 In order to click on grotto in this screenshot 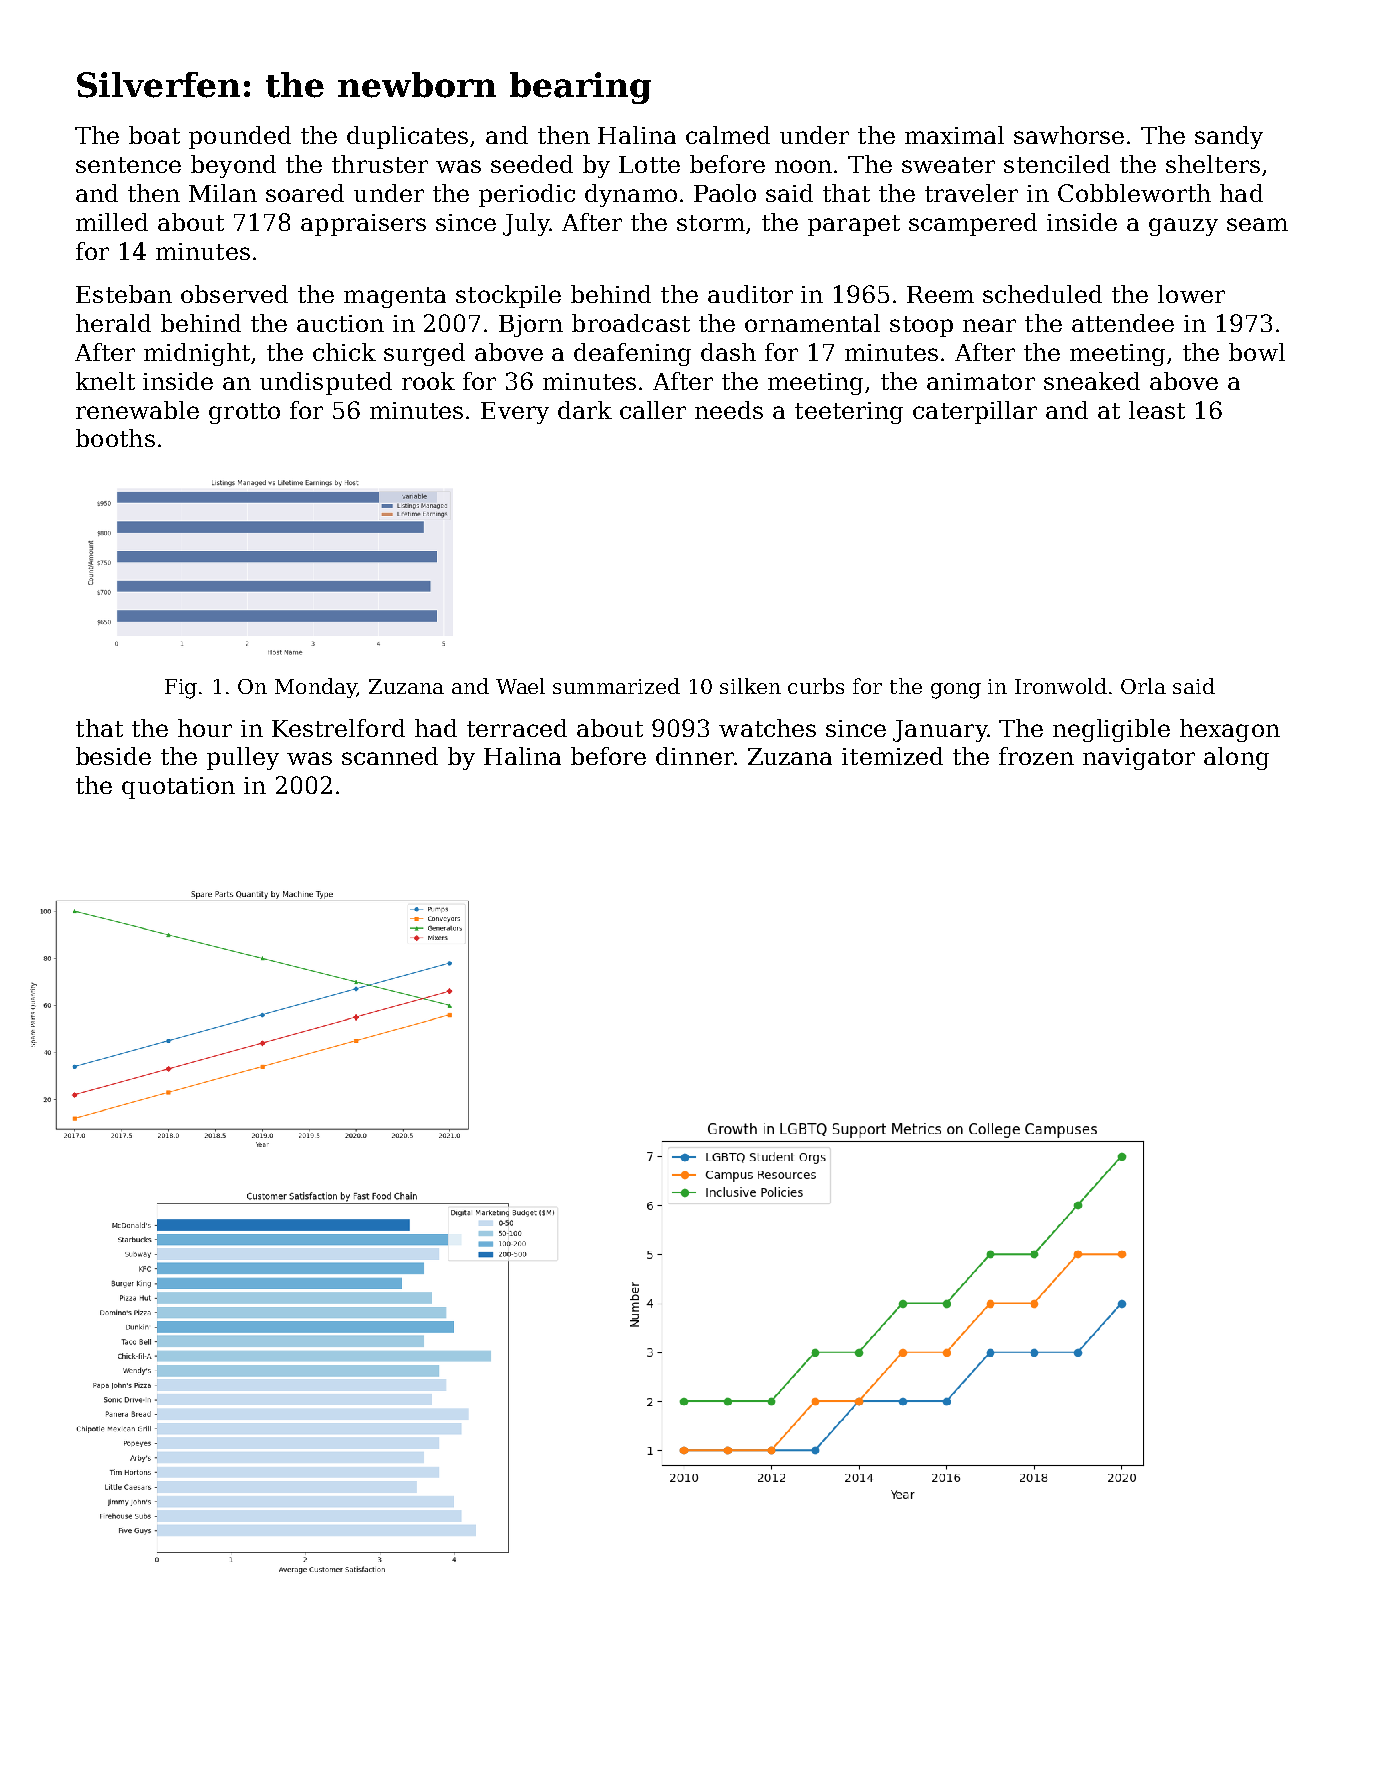, I will do `click(244, 413)`.
